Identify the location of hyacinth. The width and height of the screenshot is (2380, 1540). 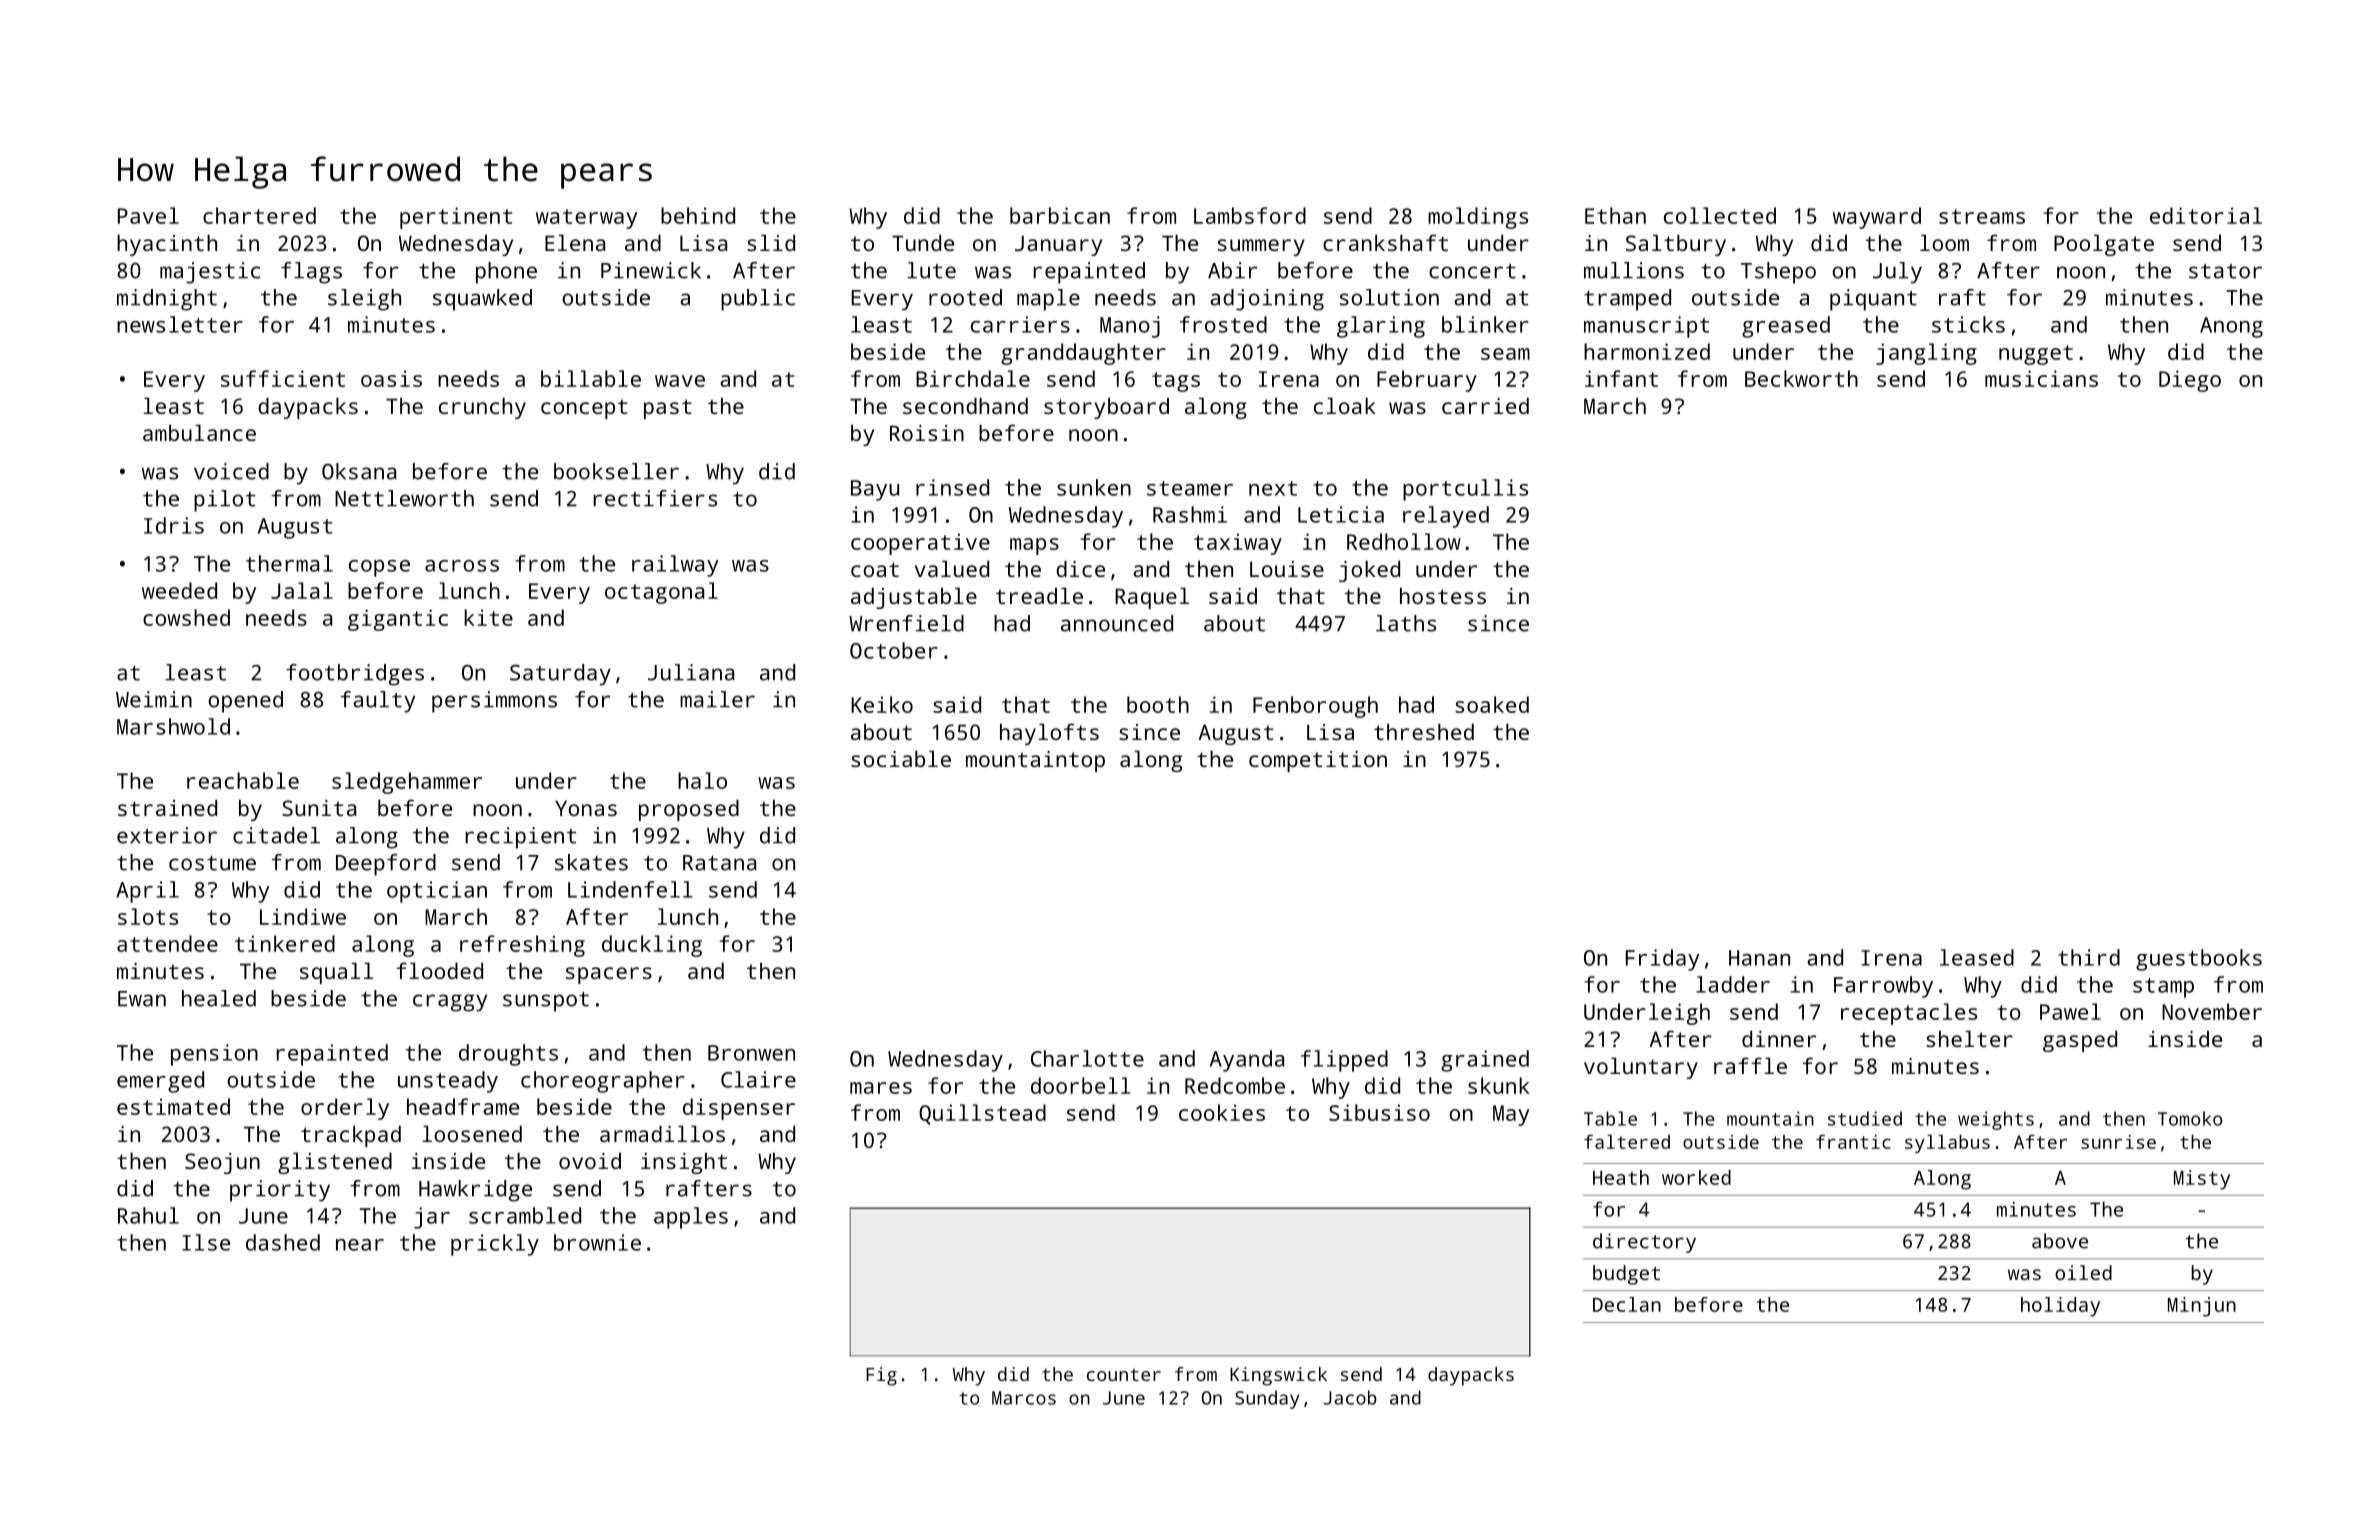
(167, 245).
